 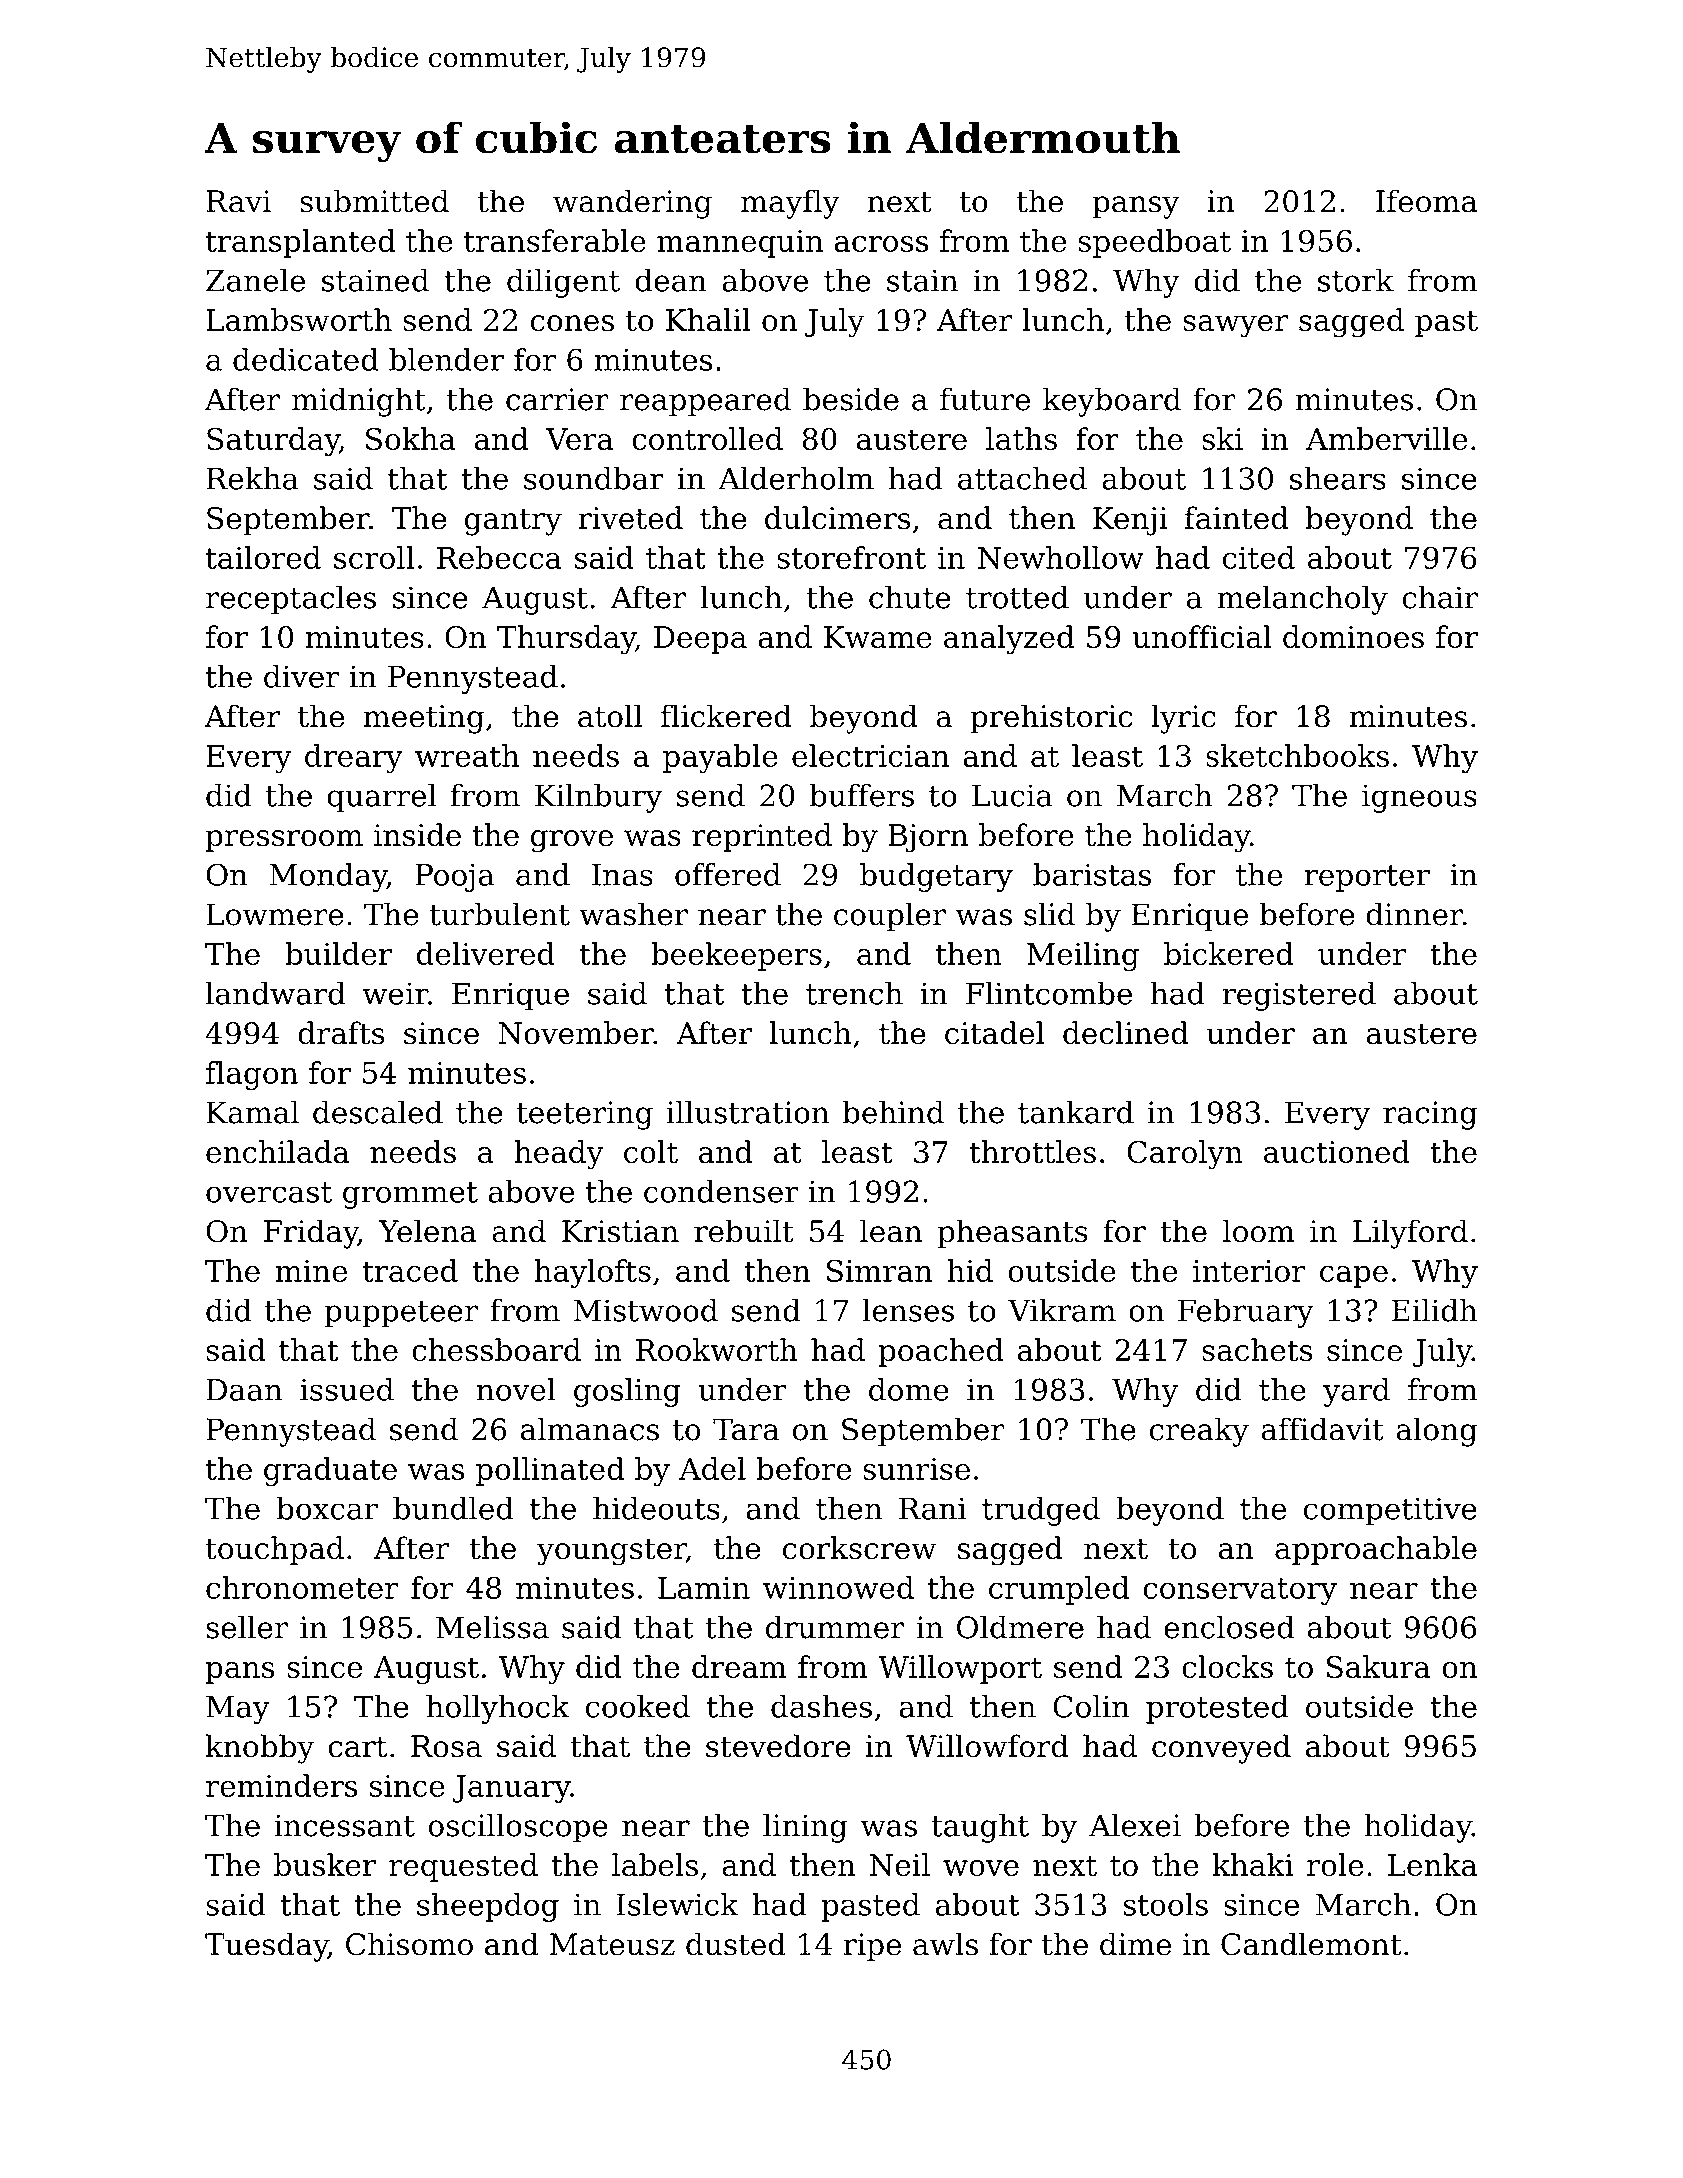 What do you see at coordinates (238, 201) in the screenshot?
I see `Ravi` at bounding box center [238, 201].
